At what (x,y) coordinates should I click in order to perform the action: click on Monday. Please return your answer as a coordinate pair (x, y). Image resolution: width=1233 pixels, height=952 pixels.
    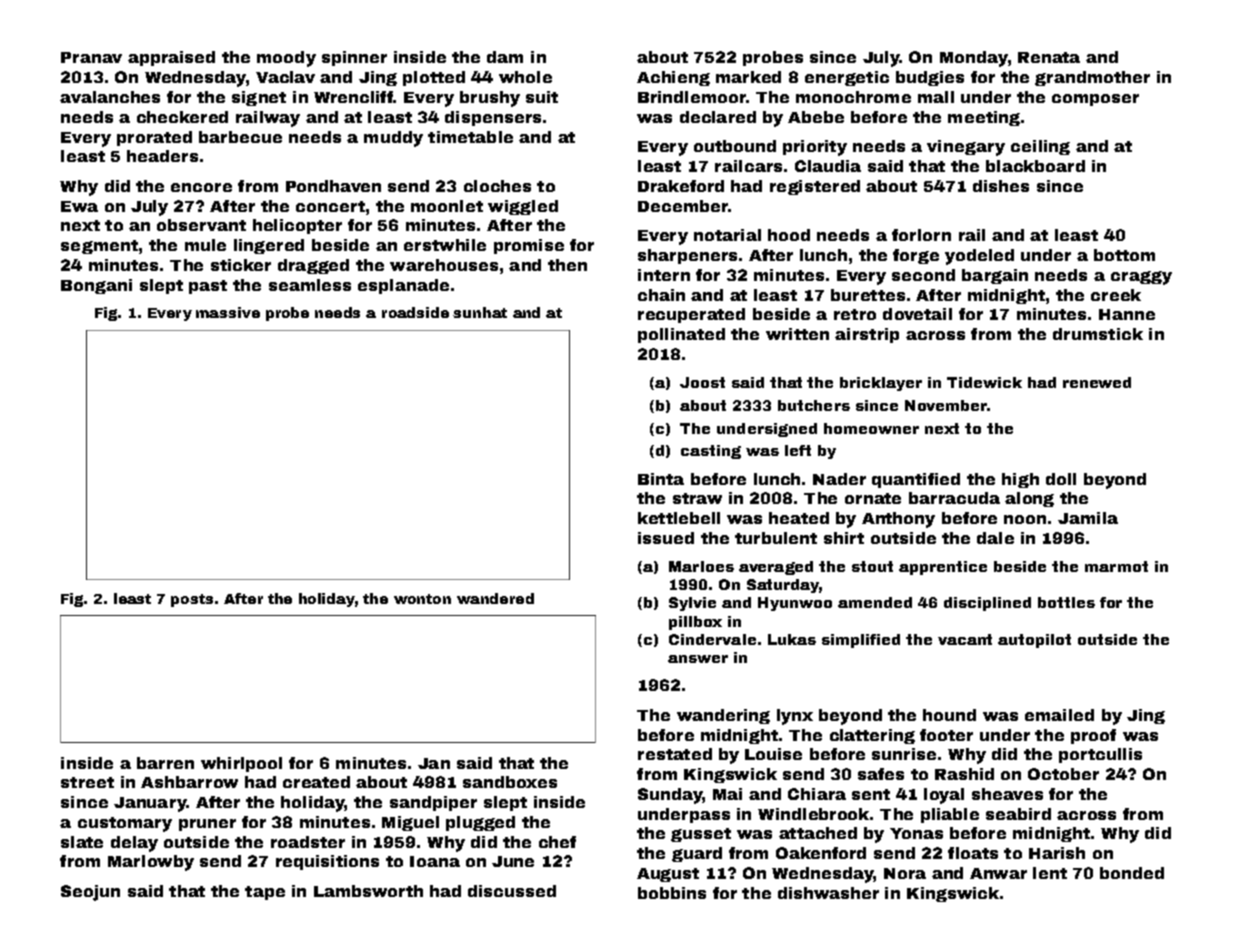
    Looking at the image, I should click on (974, 59).
